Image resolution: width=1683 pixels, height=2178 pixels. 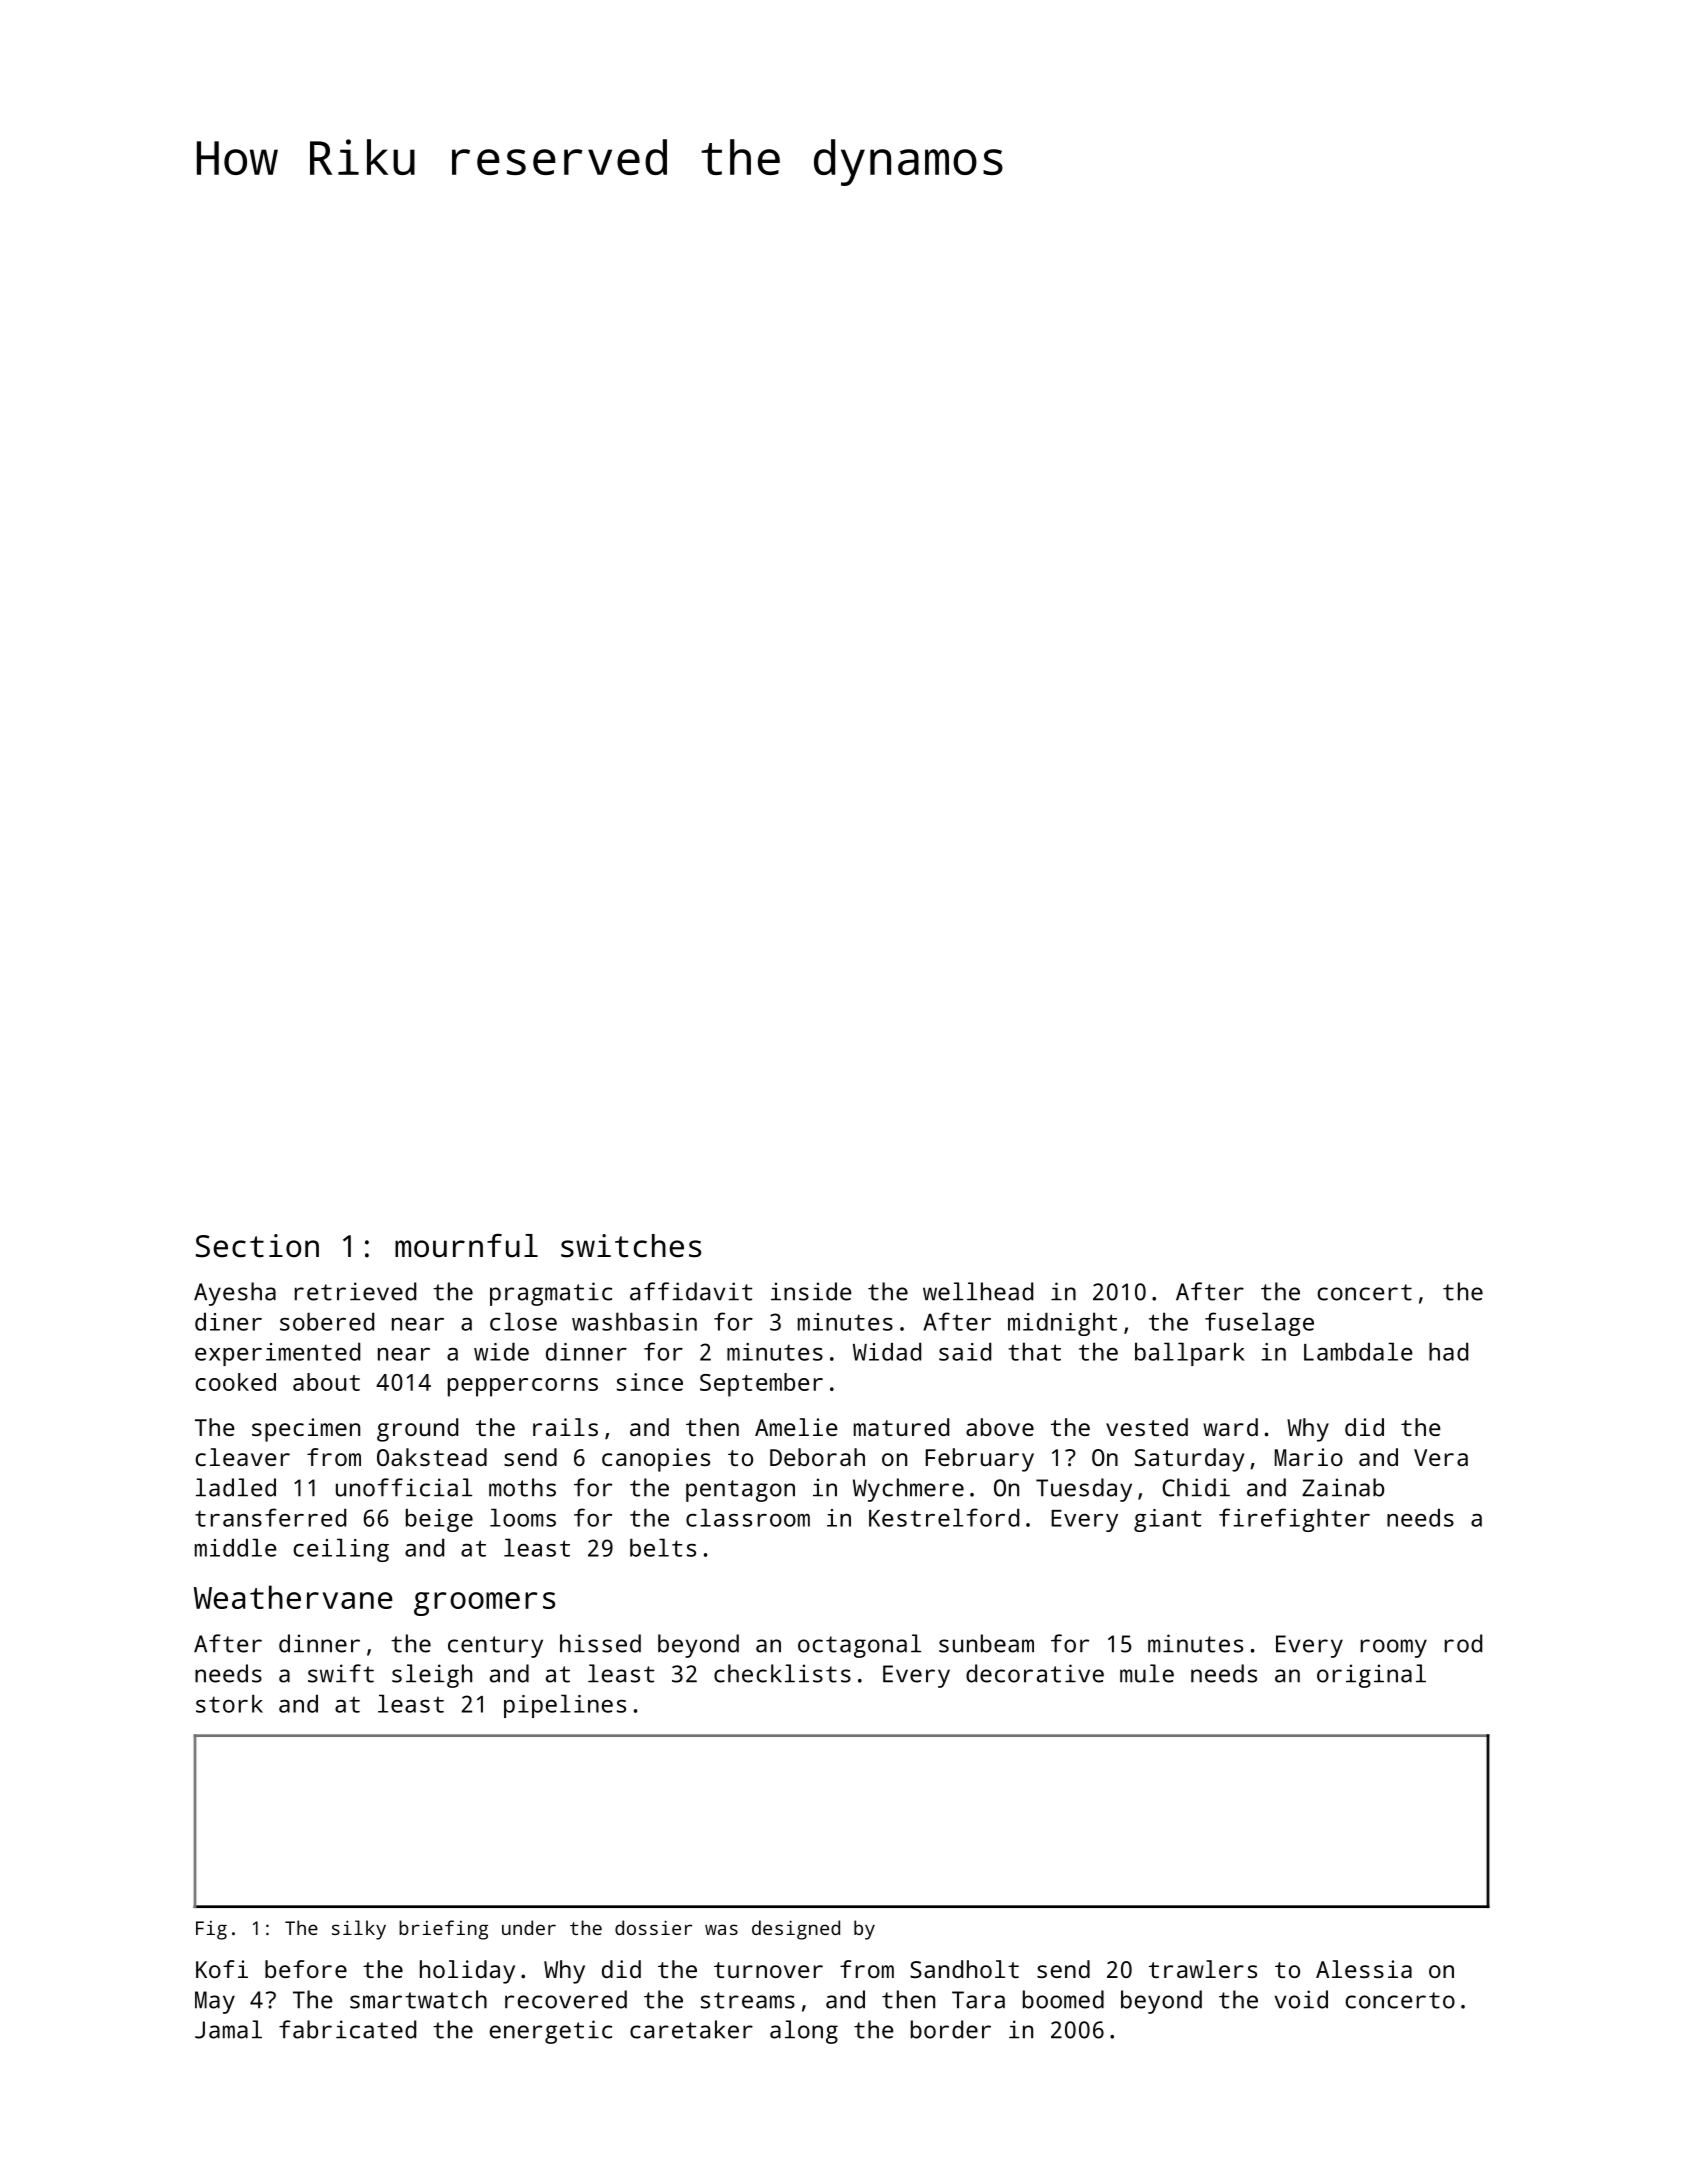 What do you see at coordinates (656, 1460) in the screenshot?
I see `canopies` at bounding box center [656, 1460].
